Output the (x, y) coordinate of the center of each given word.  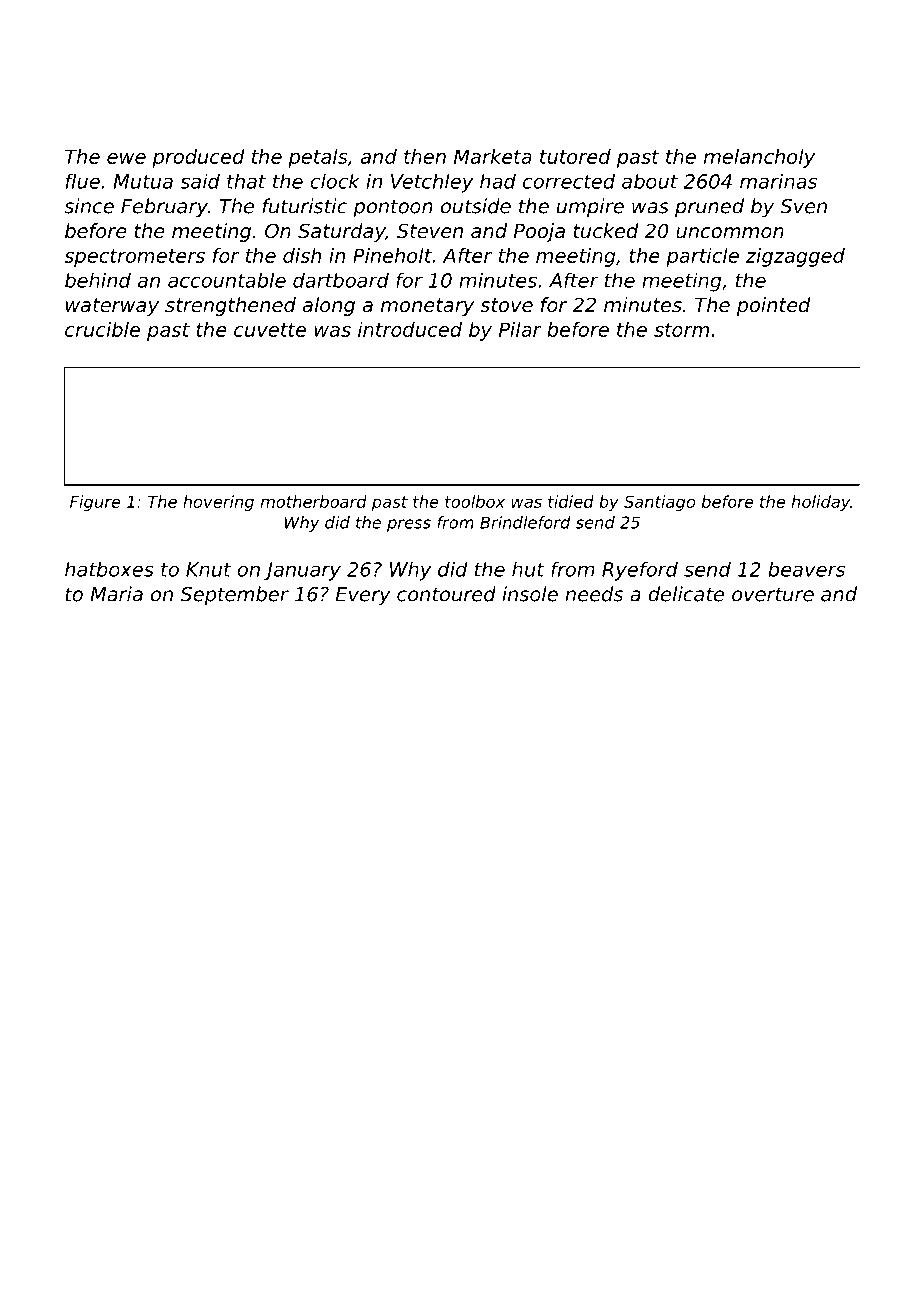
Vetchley (432, 183)
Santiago (659, 503)
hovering (218, 503)
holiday (820, 503)
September (234, 596)
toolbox (475, 501)
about (650, 181)
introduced (410, 329)
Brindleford (525, 522)
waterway (112, 307)
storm (681, 330)
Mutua (143, 181)
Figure (95, 503)
